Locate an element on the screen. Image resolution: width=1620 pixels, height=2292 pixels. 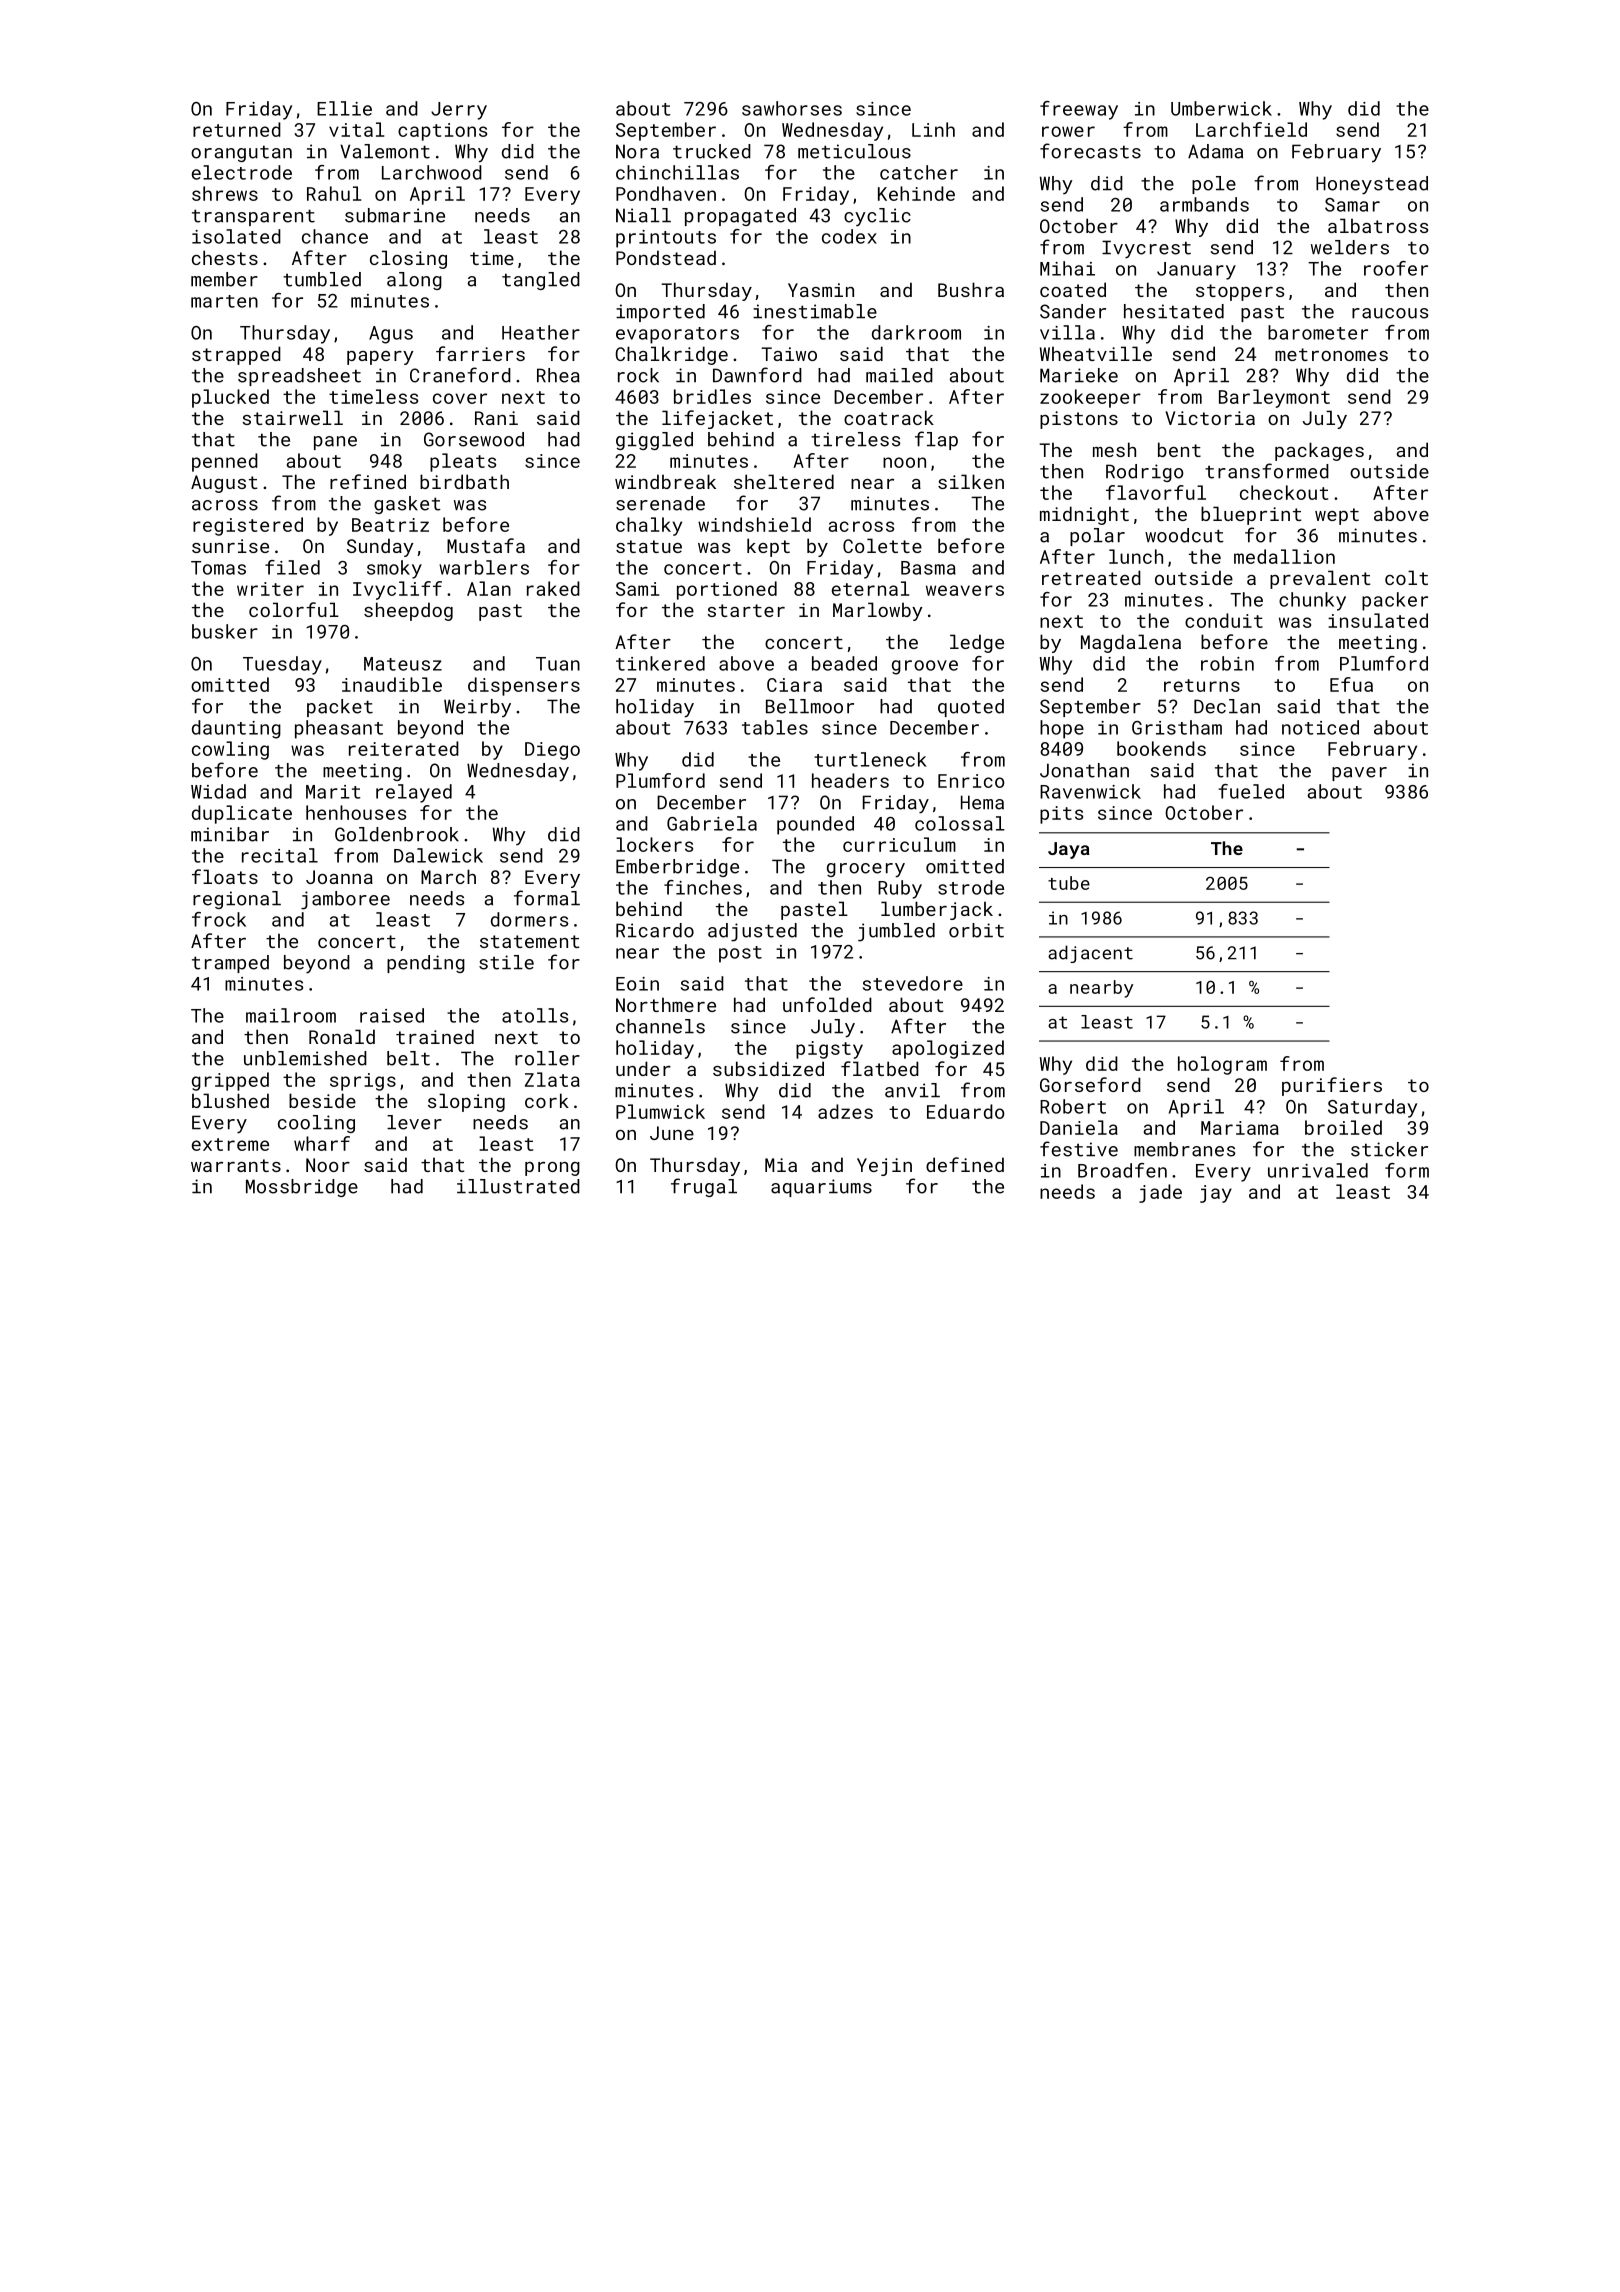
adjacent is located at coordinates (1090, 954).
